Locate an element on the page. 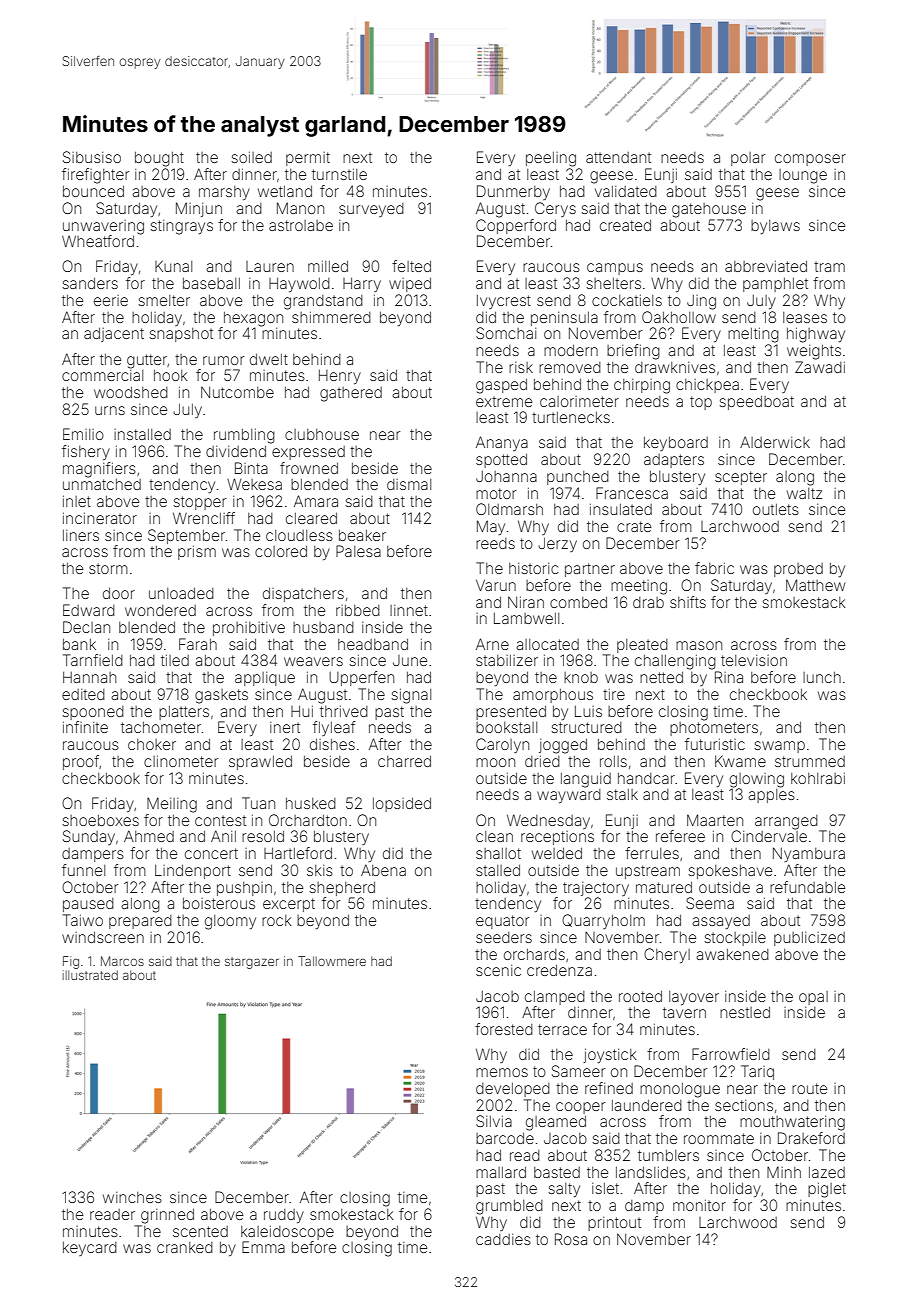  attendant is located at coordinates (618, 157).
